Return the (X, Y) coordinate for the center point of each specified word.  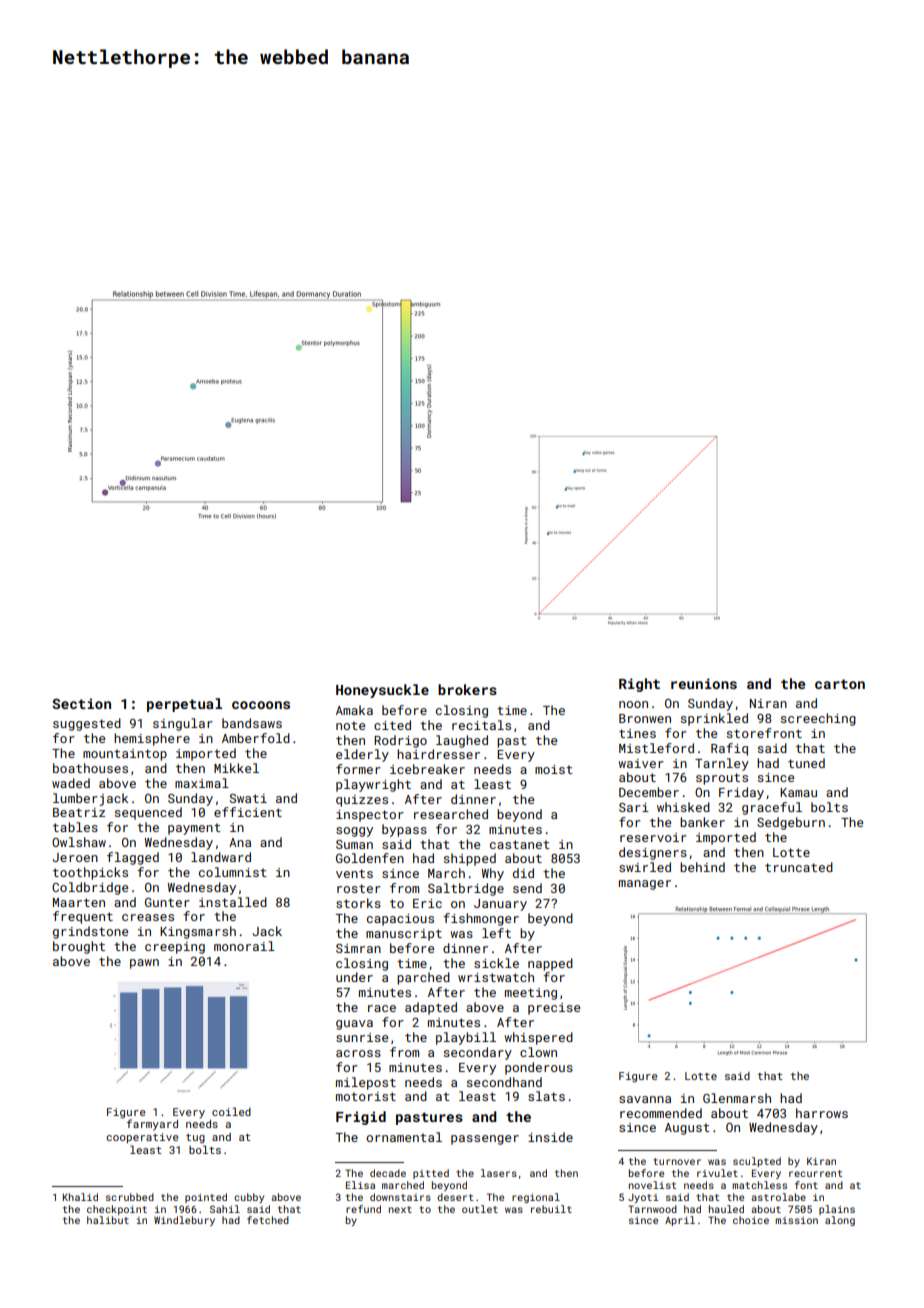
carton (840, 684)
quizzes (362, 801)
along (840, 1221)
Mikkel (236, 768)
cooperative (142, 1138)
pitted (431, 1174)
